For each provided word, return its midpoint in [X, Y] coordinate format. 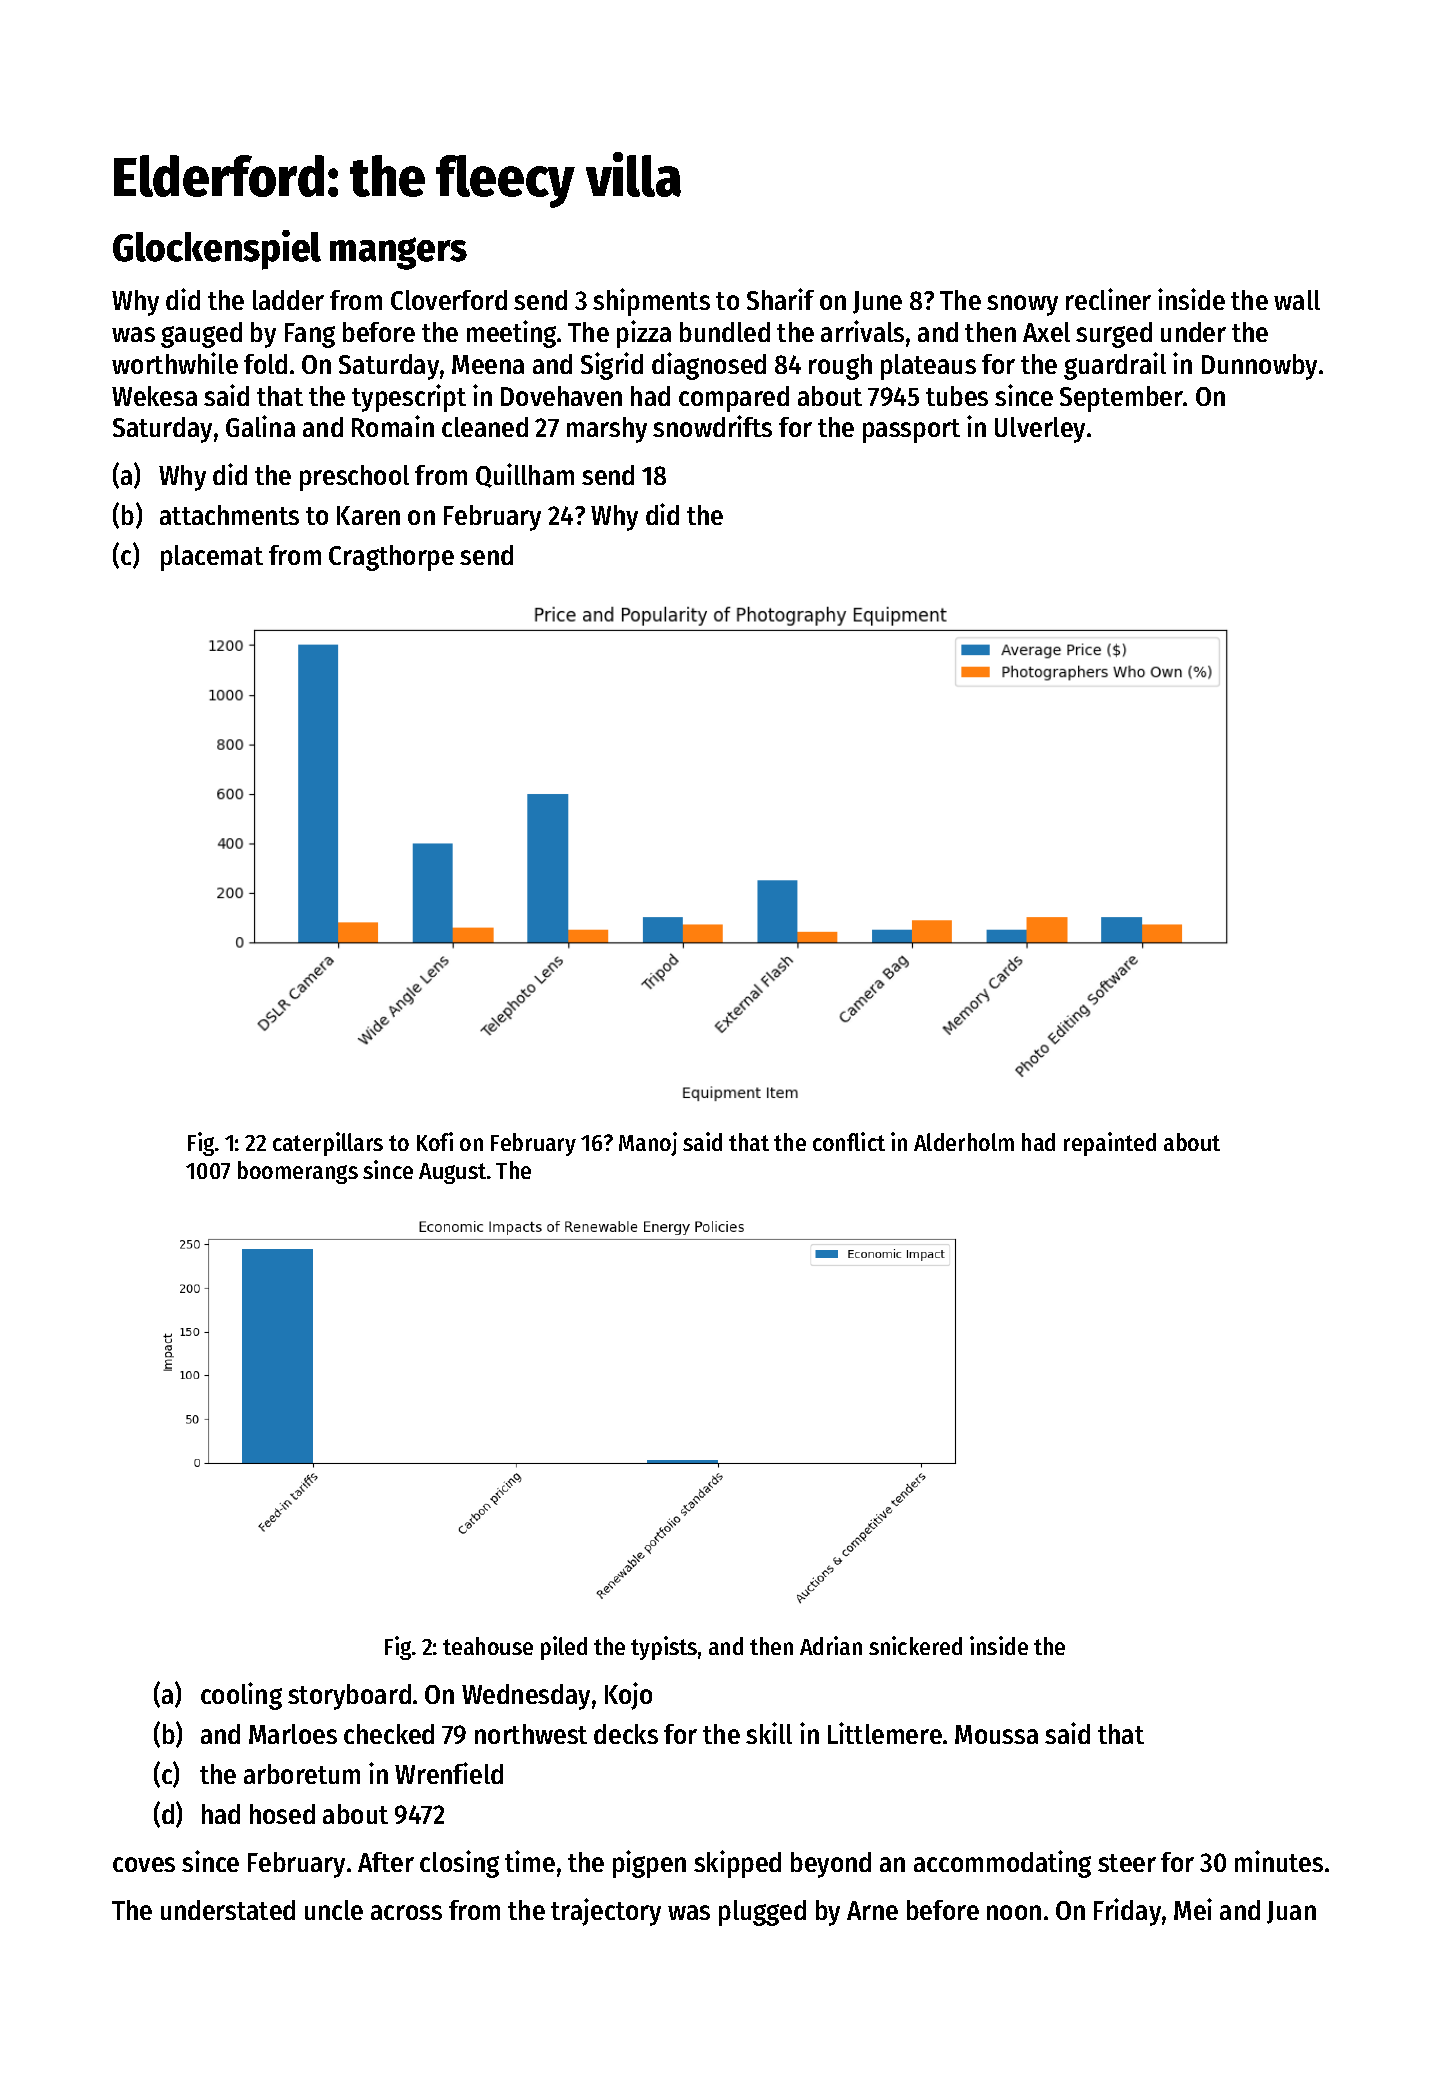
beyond [831, 1865]
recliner [1108, 299]
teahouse [488, 1646]
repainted [1110, 1144]
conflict [849, 1141]
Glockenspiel [217, 250]
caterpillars [328, 1144]
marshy [607, 430]
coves [144, 1864]
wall [1297, 300]
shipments [651, 302]
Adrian [831, 1645]
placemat [212, 558]
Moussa [996, 1734]
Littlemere [885, 1733]
